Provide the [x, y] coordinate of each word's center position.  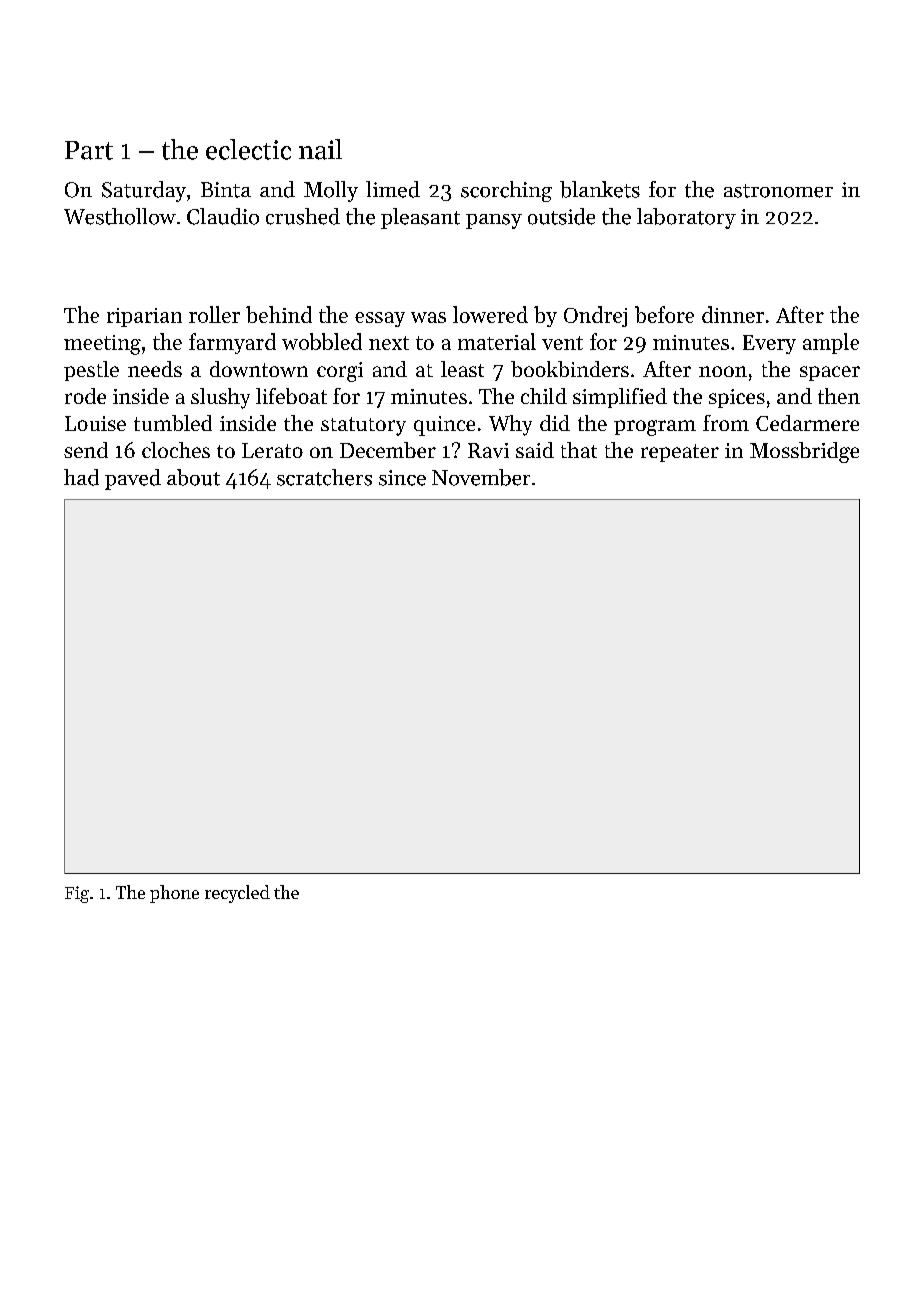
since [402, 478]
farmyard [232, 343]
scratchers [324, 477]
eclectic [248, 149]
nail [320, 149]
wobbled [322, 341]
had [81, 477]
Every [769, 344]
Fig [77, 894]
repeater [680, 453]
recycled [237, 894]
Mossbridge [804, 452]
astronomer [778, 191]
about [193, 477]
